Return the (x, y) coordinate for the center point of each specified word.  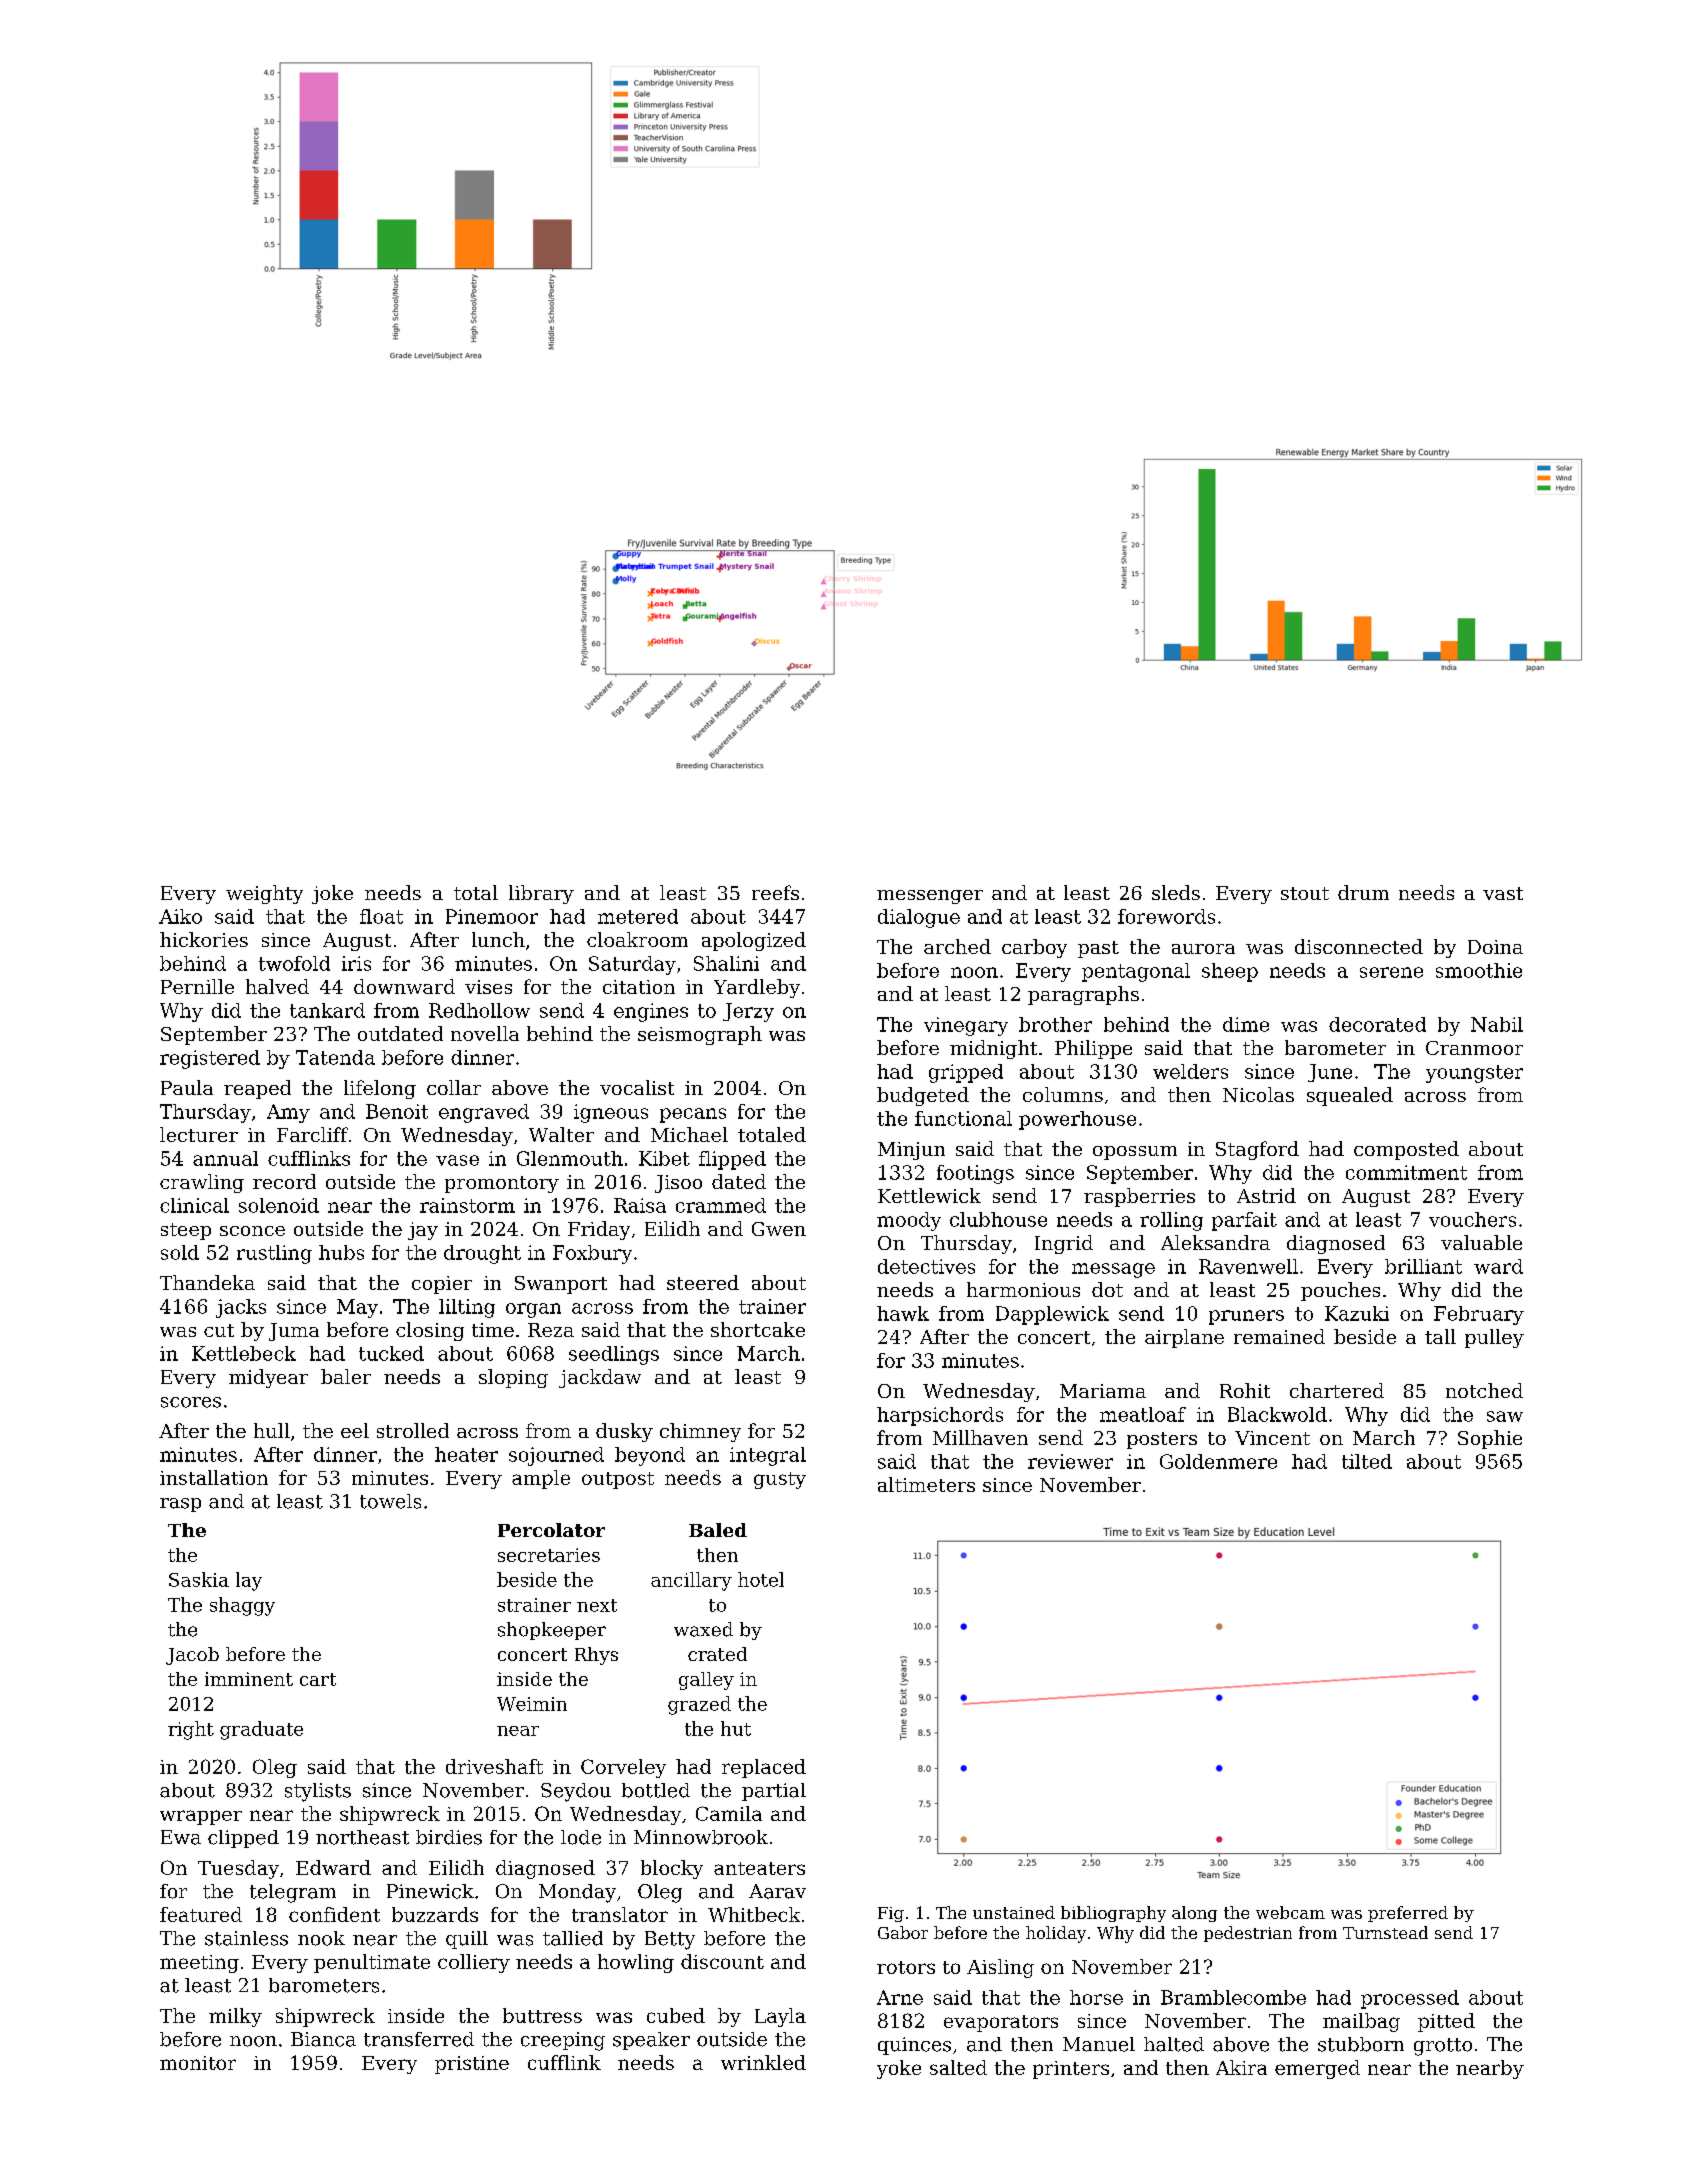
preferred (1408, 1914)
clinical (194, 1205)
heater (466, 1454)
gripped (966, 1073)
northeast (362, 1837)
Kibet (664, 1158)
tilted (1367, 1461)
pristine (472, 2065)
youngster (1474, 1074)
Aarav (777, 1891)
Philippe (1093, 1049)
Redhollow (479, 1010)
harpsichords (940, 1416)
